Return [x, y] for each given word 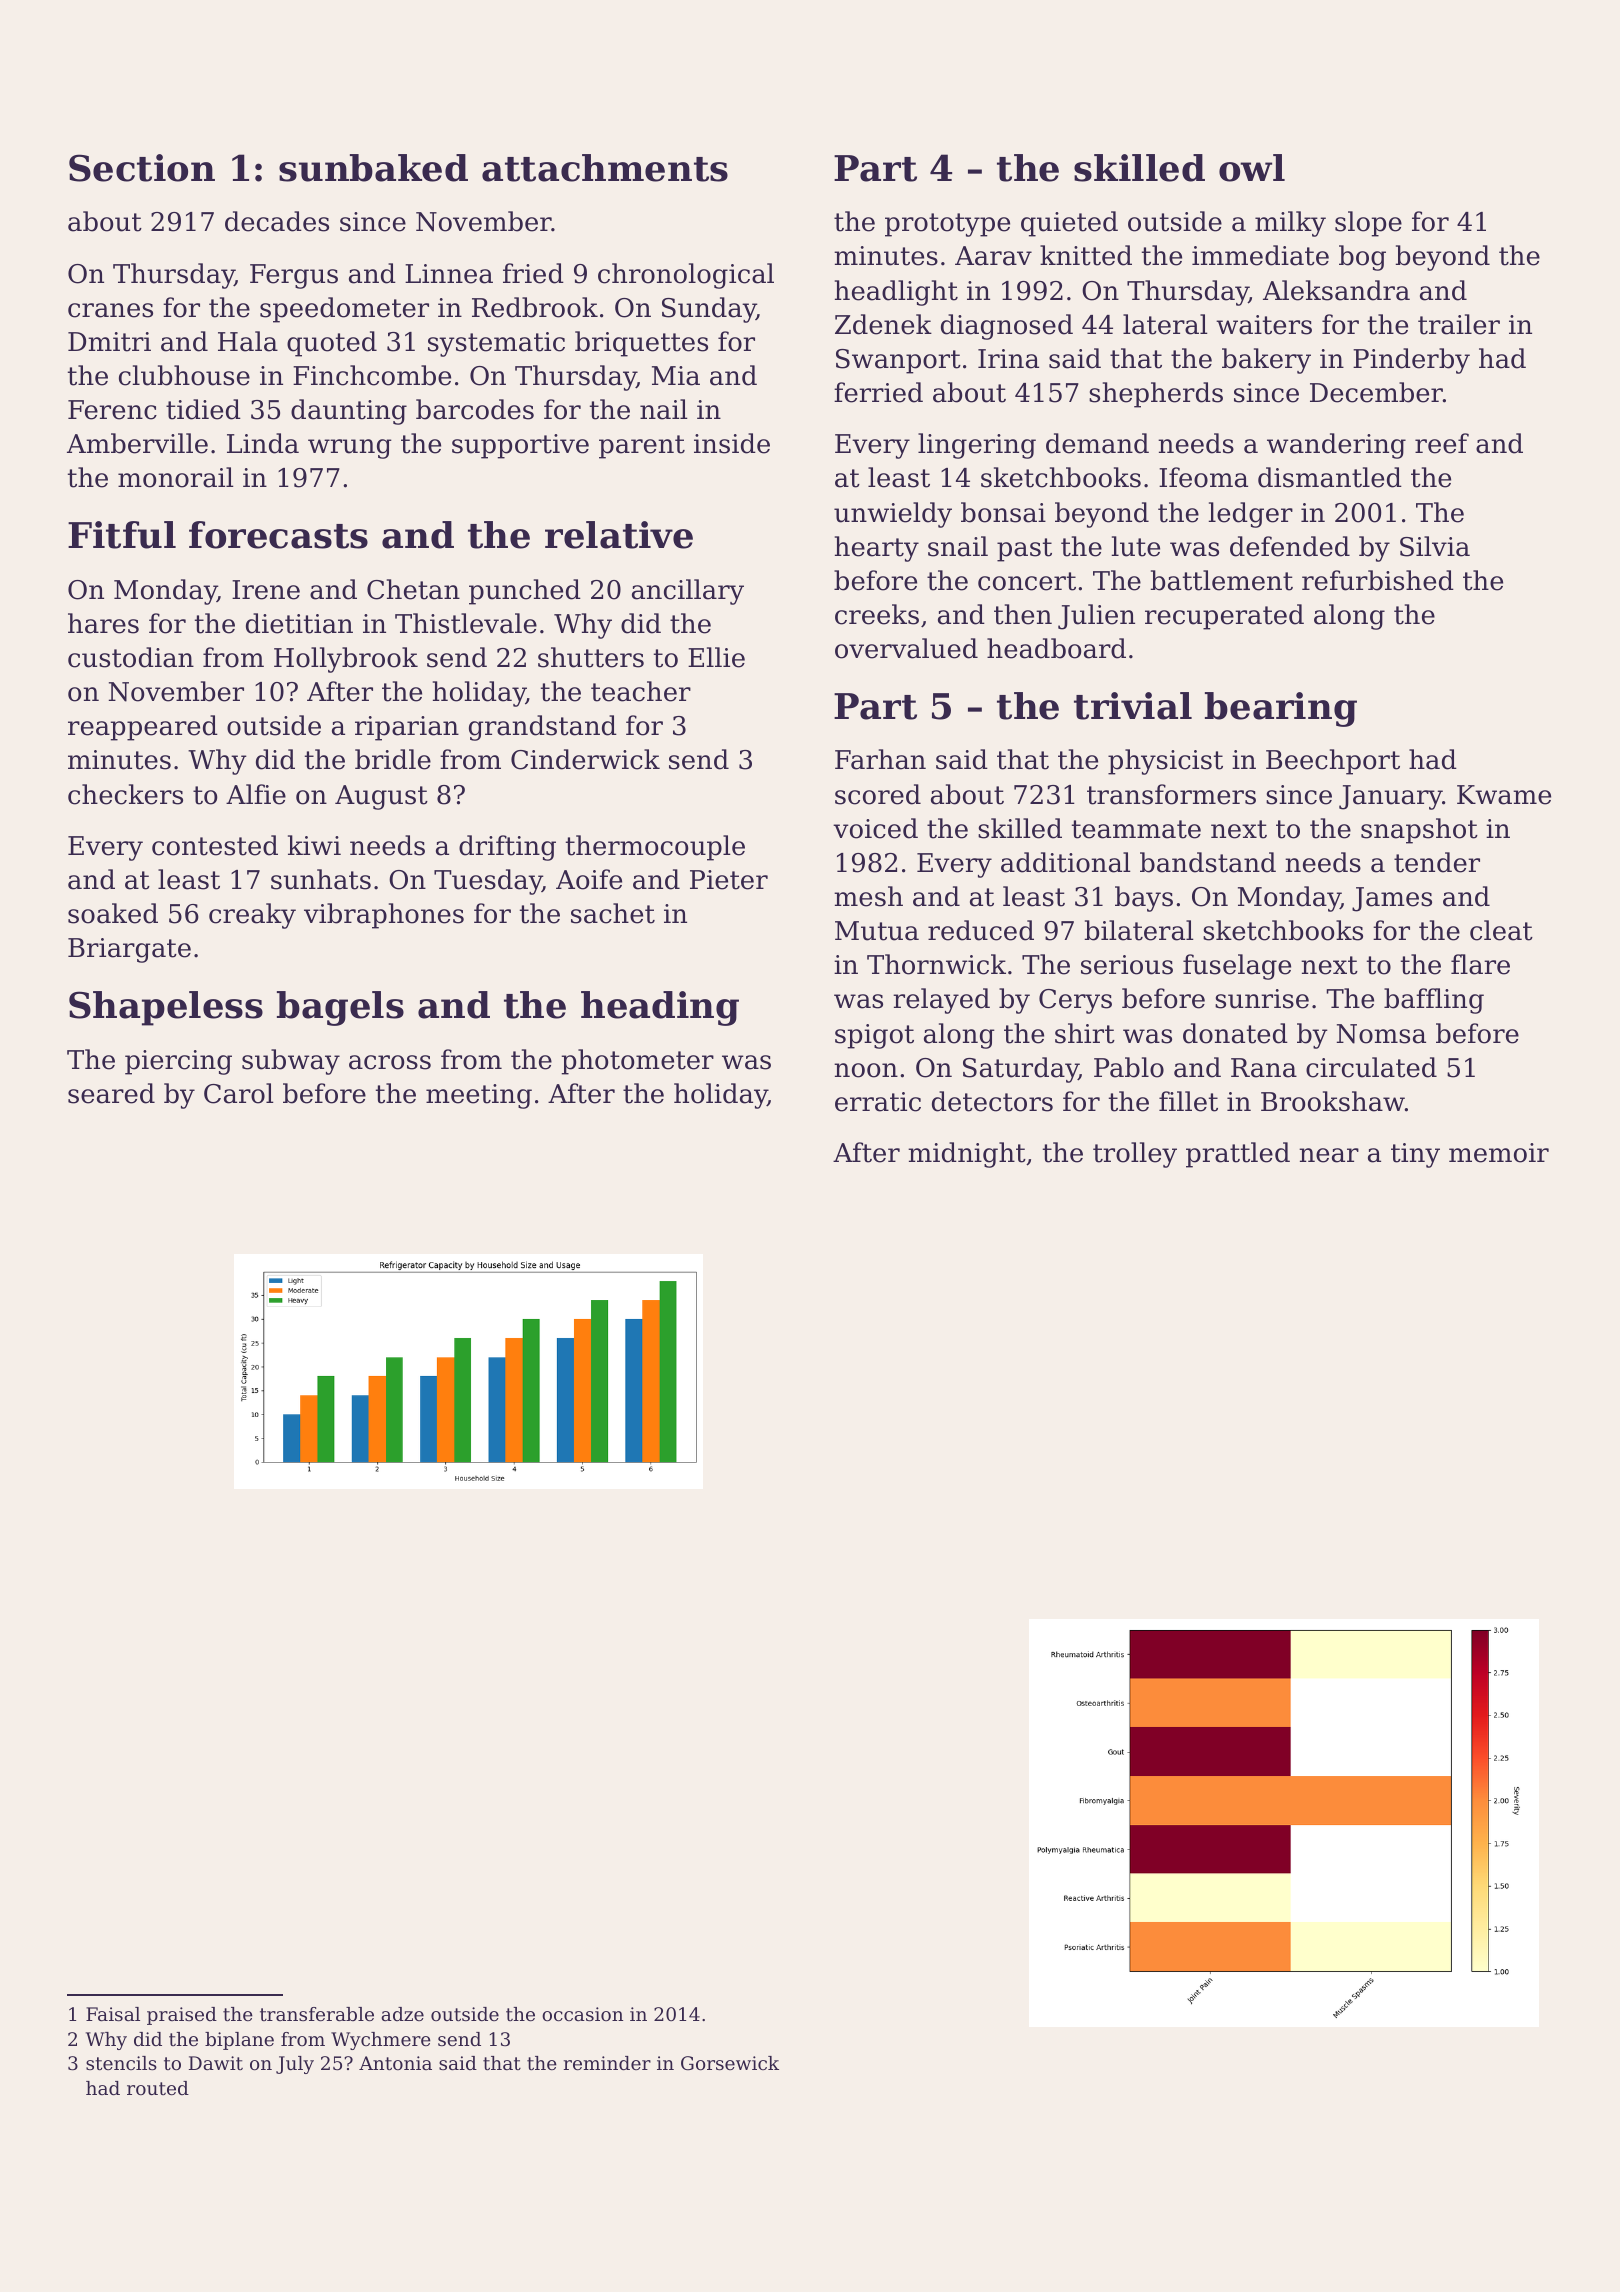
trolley [1135, 1155]
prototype [947, 225]
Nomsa [1381, 1034]
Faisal [113, 2014]
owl [1252, 168]
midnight [967, 1155]
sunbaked [373, 168]
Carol [239, 1093]
